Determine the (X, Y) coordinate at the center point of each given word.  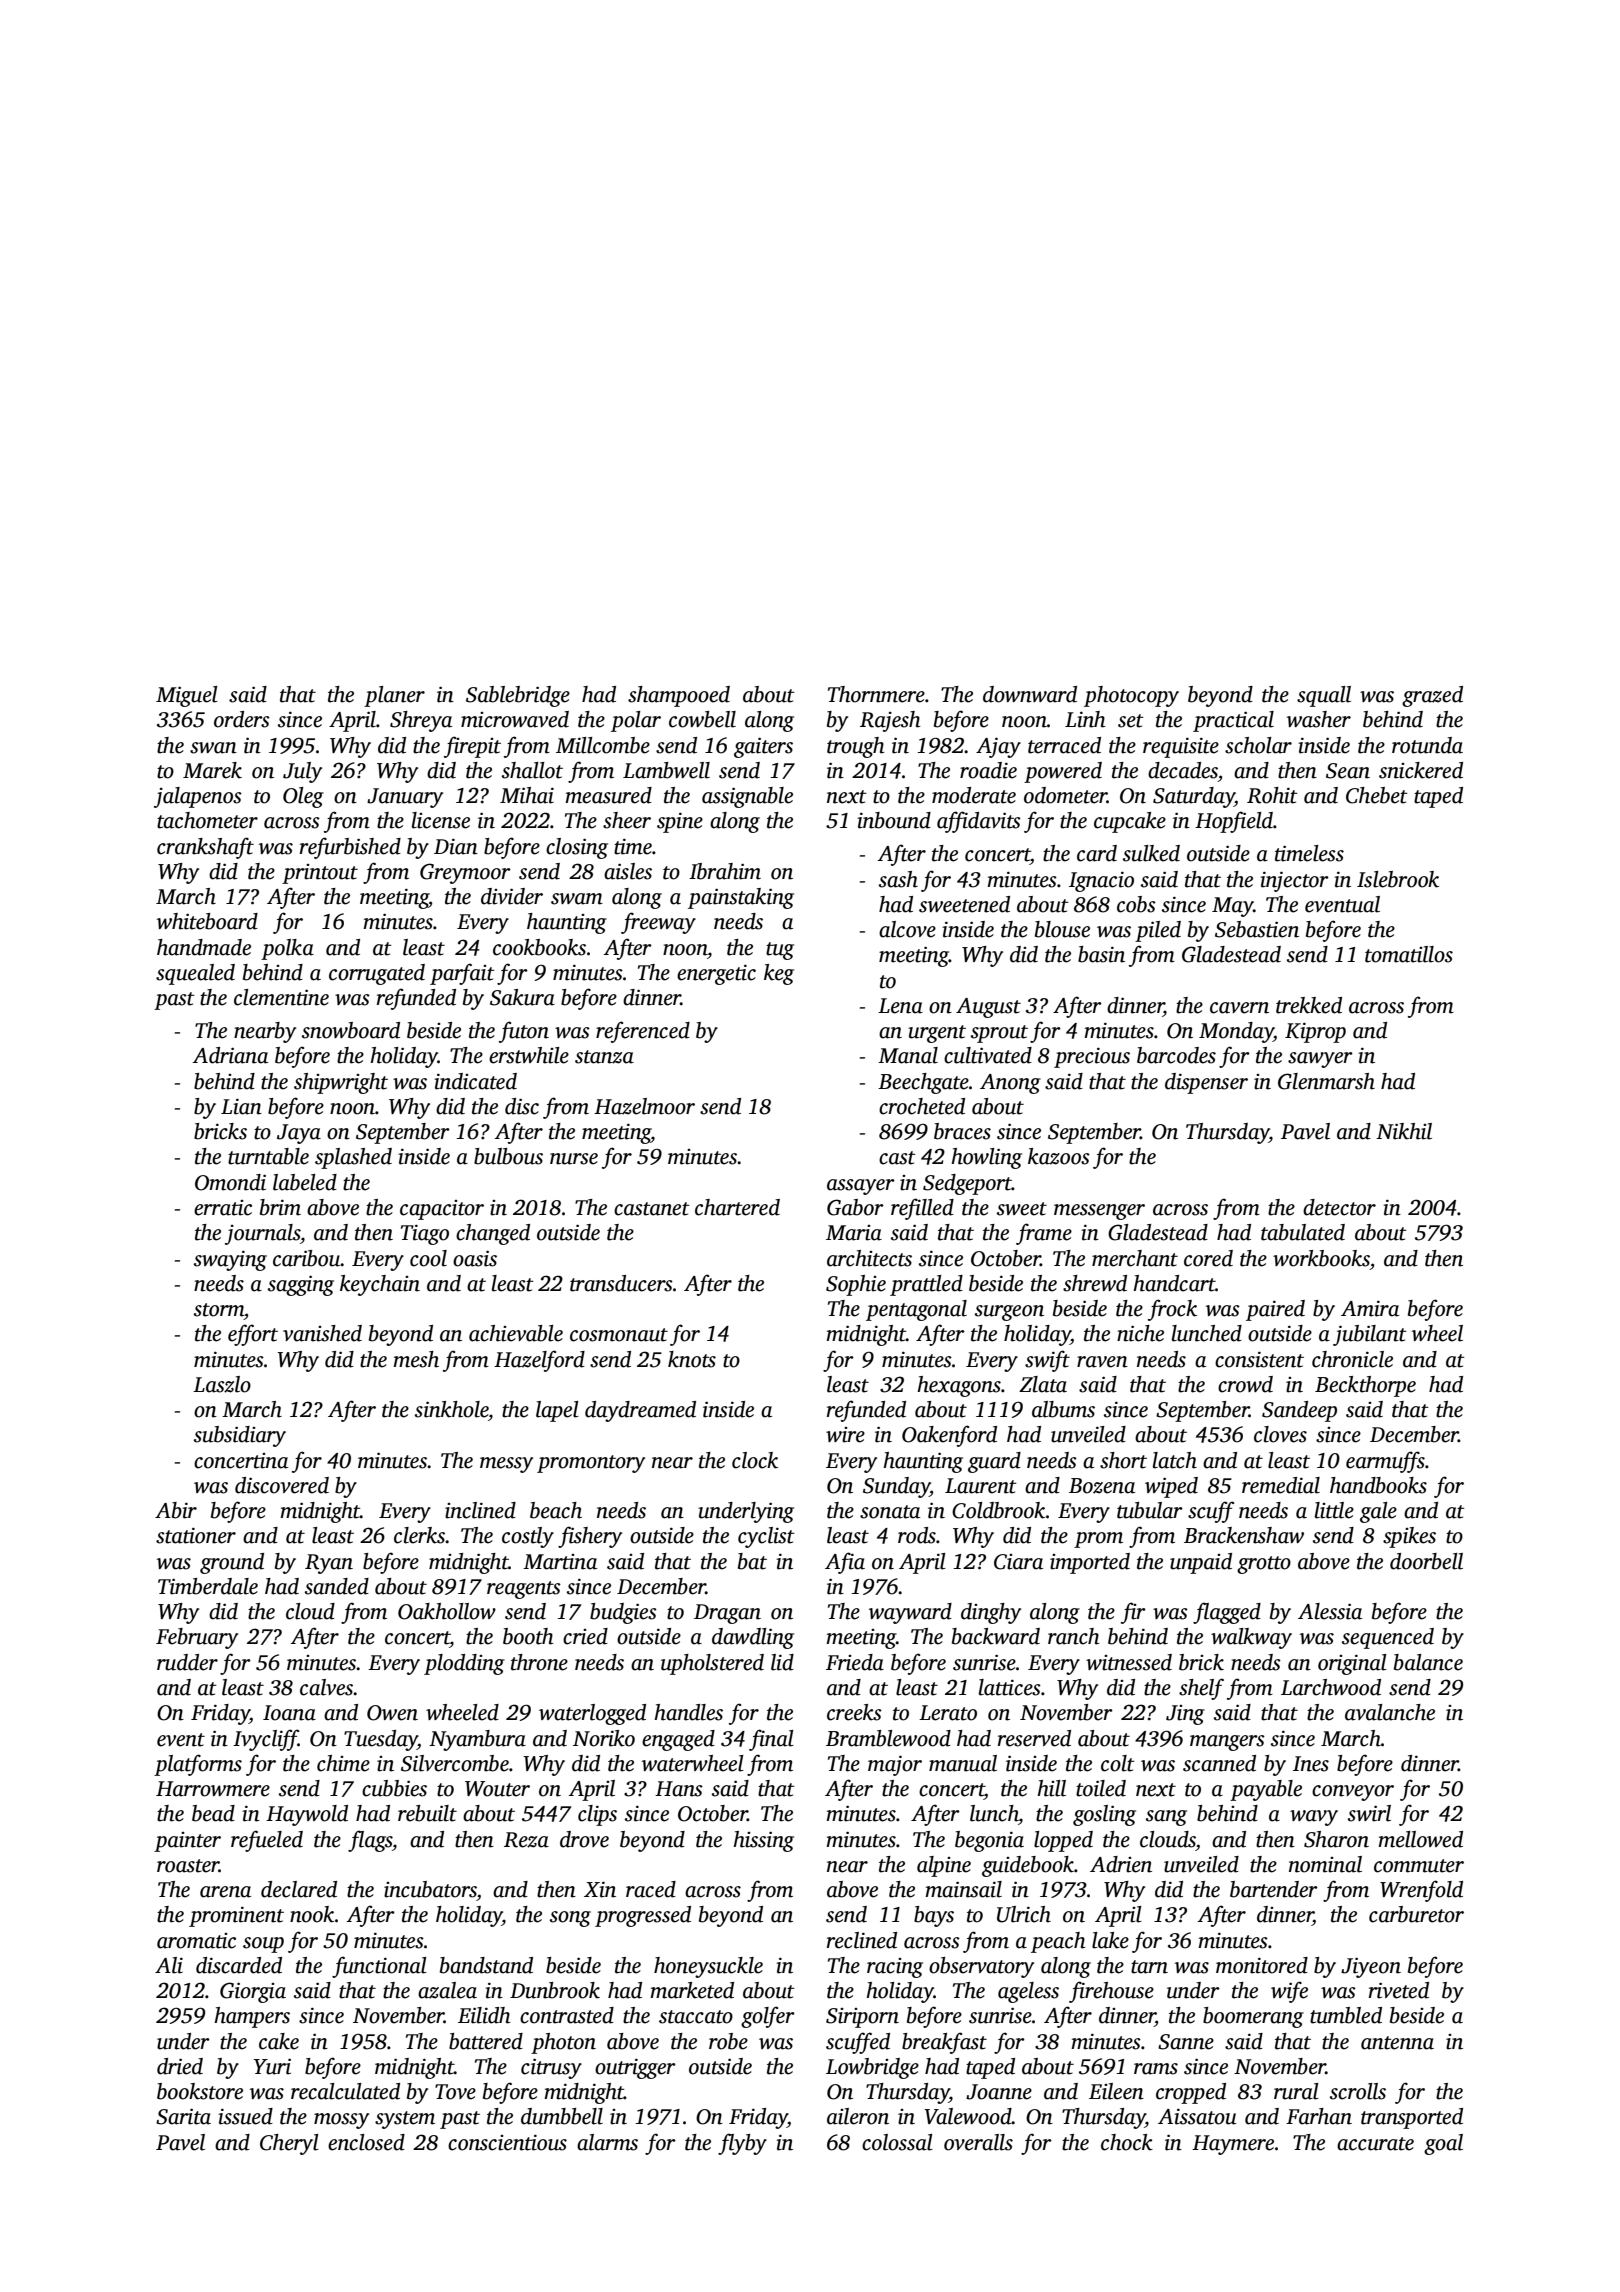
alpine (944, 1866)
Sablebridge (518, 696)
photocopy (1131, 696)
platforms (198, 1765)
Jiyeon (1371, 1967)
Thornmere (876, 694)
